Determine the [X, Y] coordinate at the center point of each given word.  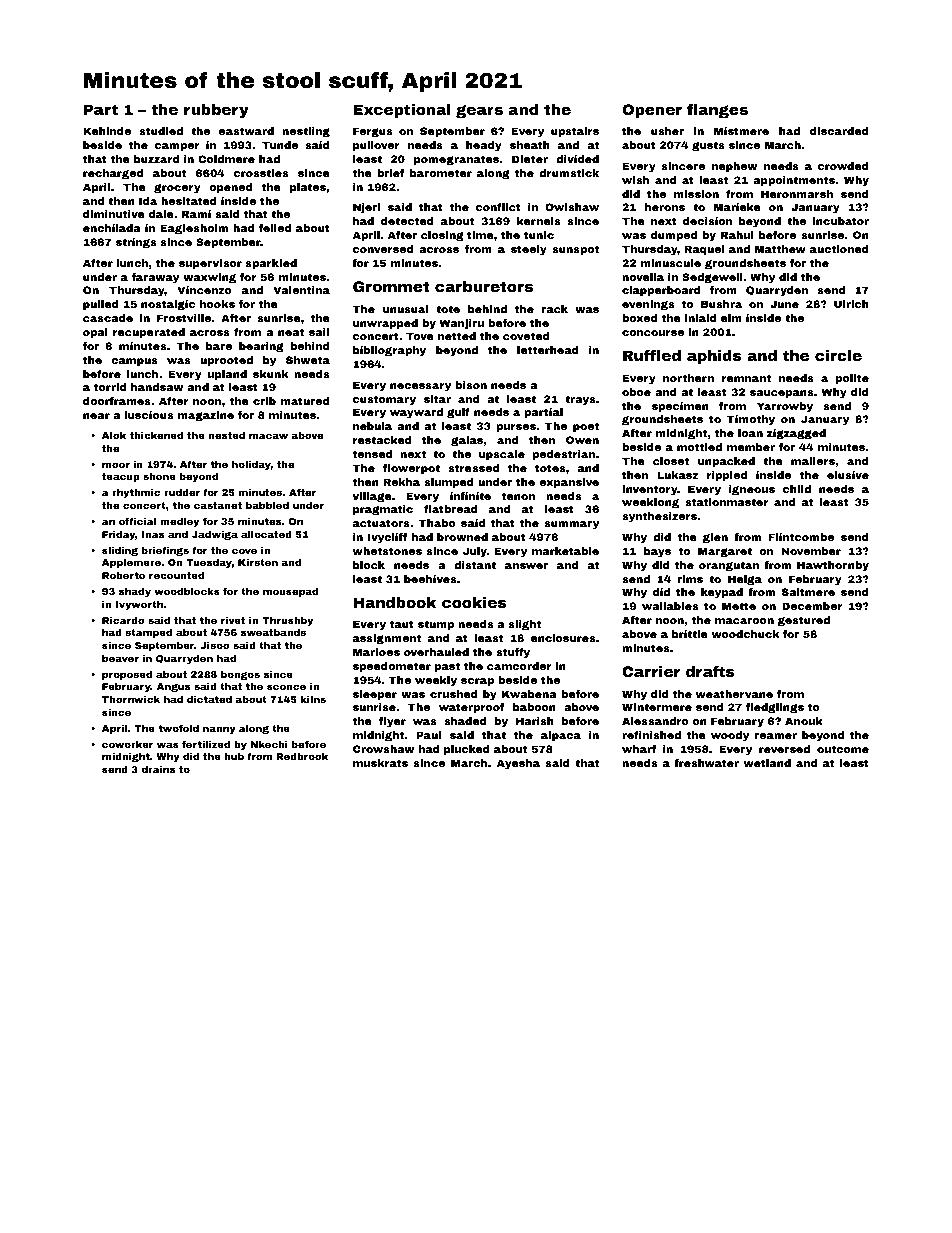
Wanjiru [462, 324]
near [96, 416]
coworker [127, 744]
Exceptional [401, 111]
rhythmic [136, 493]
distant [475, 565]
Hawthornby [833, 566]
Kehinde [107, 131]
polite [852, 379]
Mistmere [741, 131]
